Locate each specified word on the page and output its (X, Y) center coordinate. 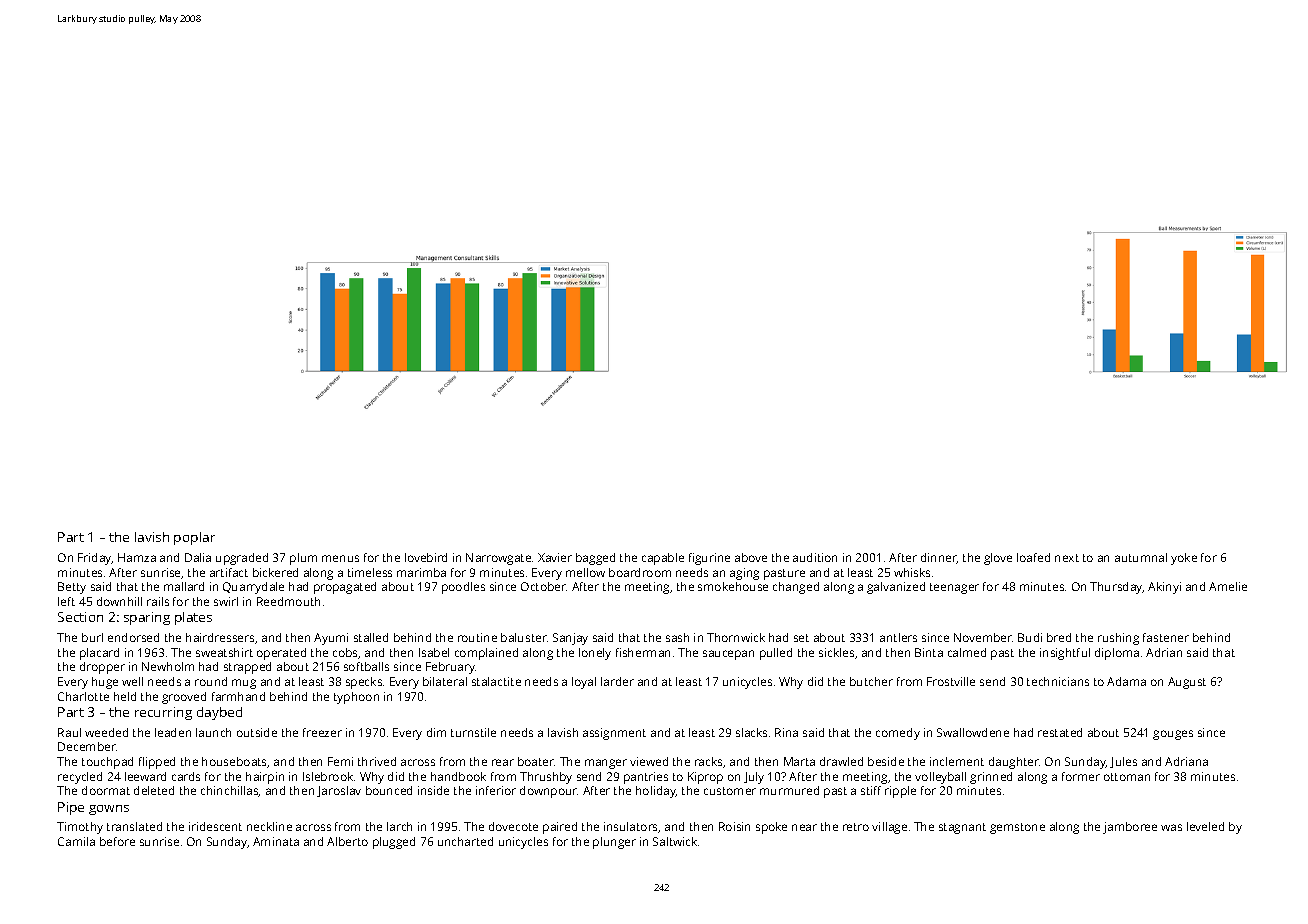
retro (856, 827)
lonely (595, 654)
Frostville (951, 681)
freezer (322, 732)
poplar (194, 538)
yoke (1184, 559)
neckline (269, 826)
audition (815, 557)
